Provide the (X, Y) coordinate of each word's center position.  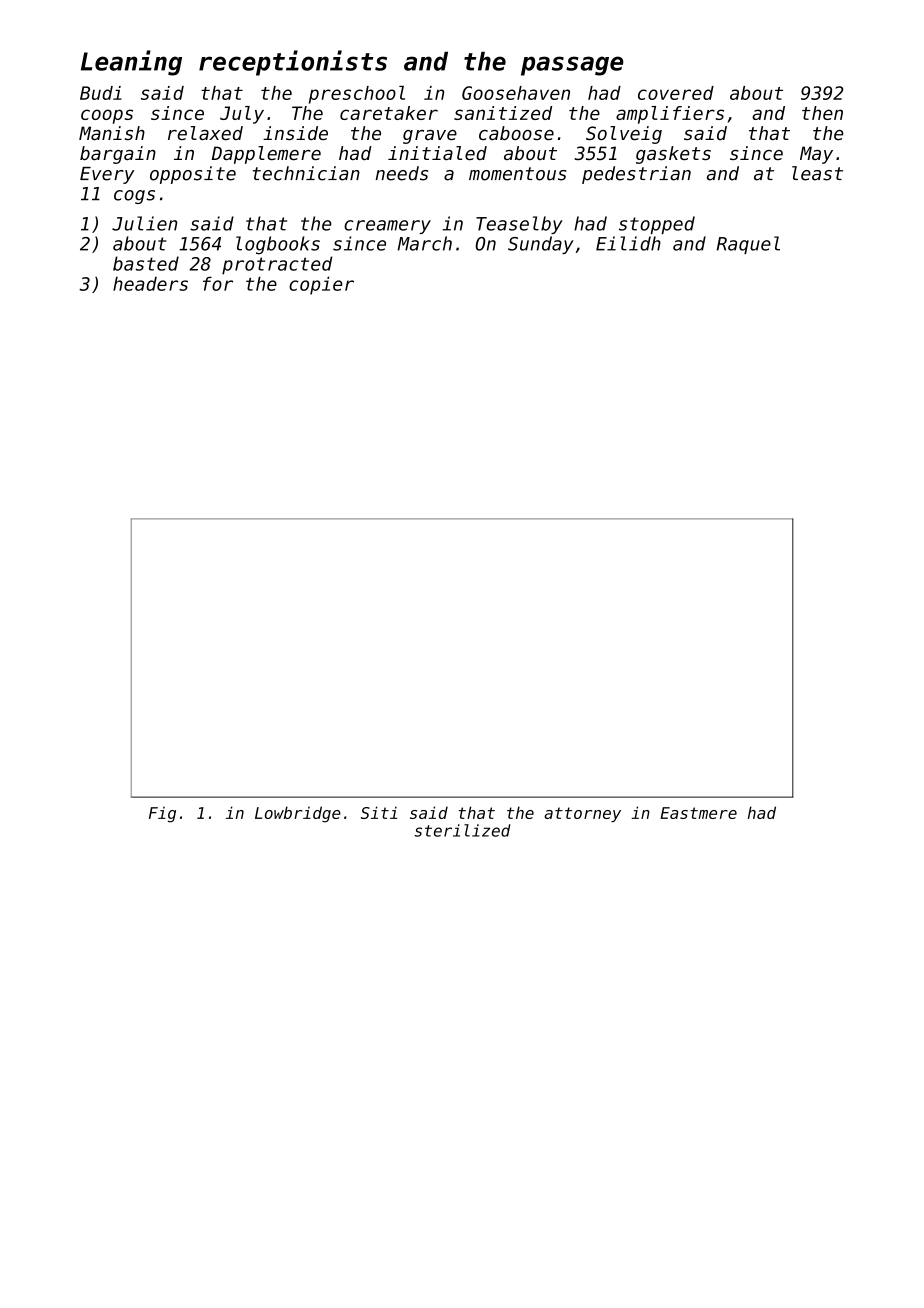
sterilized (463, 830)
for (218, 283)
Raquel (748, 245)
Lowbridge (298, 814)
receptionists (293, 63)
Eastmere (698, 813)
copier (321, 285)
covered (676, 93)
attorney (582, 814)
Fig (162, 815)
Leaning (131, 63)
